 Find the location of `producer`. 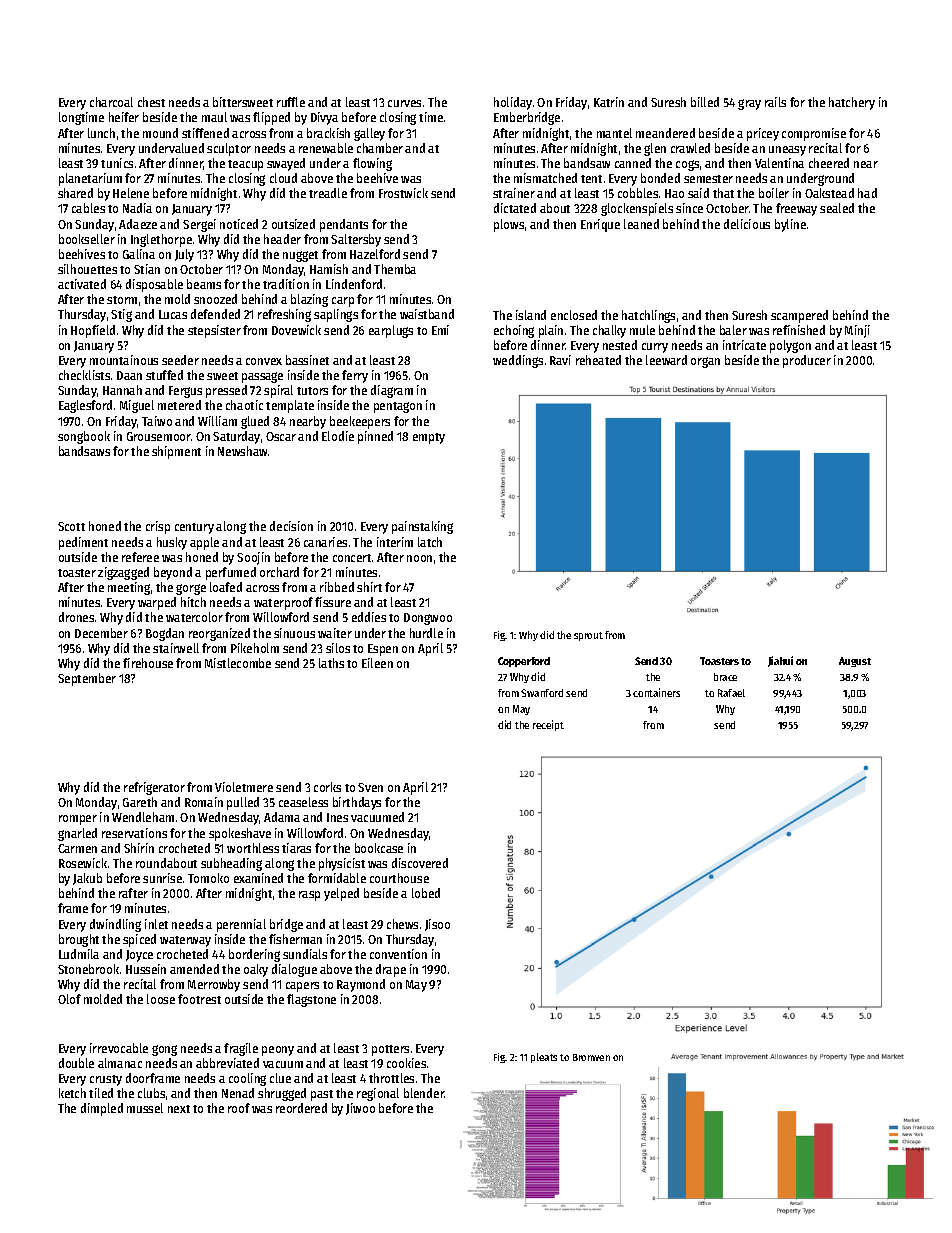

producer is located at coordinates (807, 361).
